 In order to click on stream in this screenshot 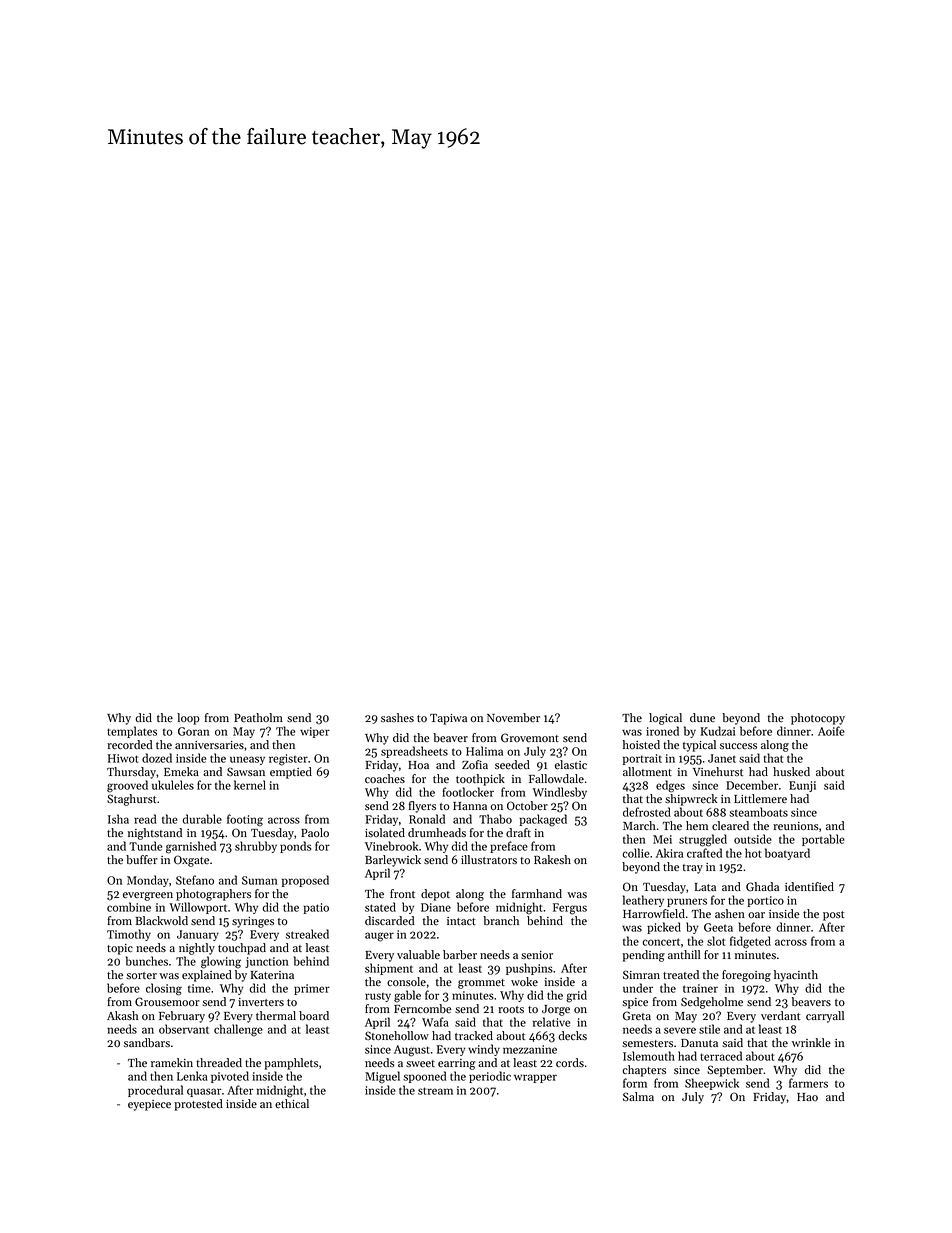, I will do `click(435, 1091)`.
